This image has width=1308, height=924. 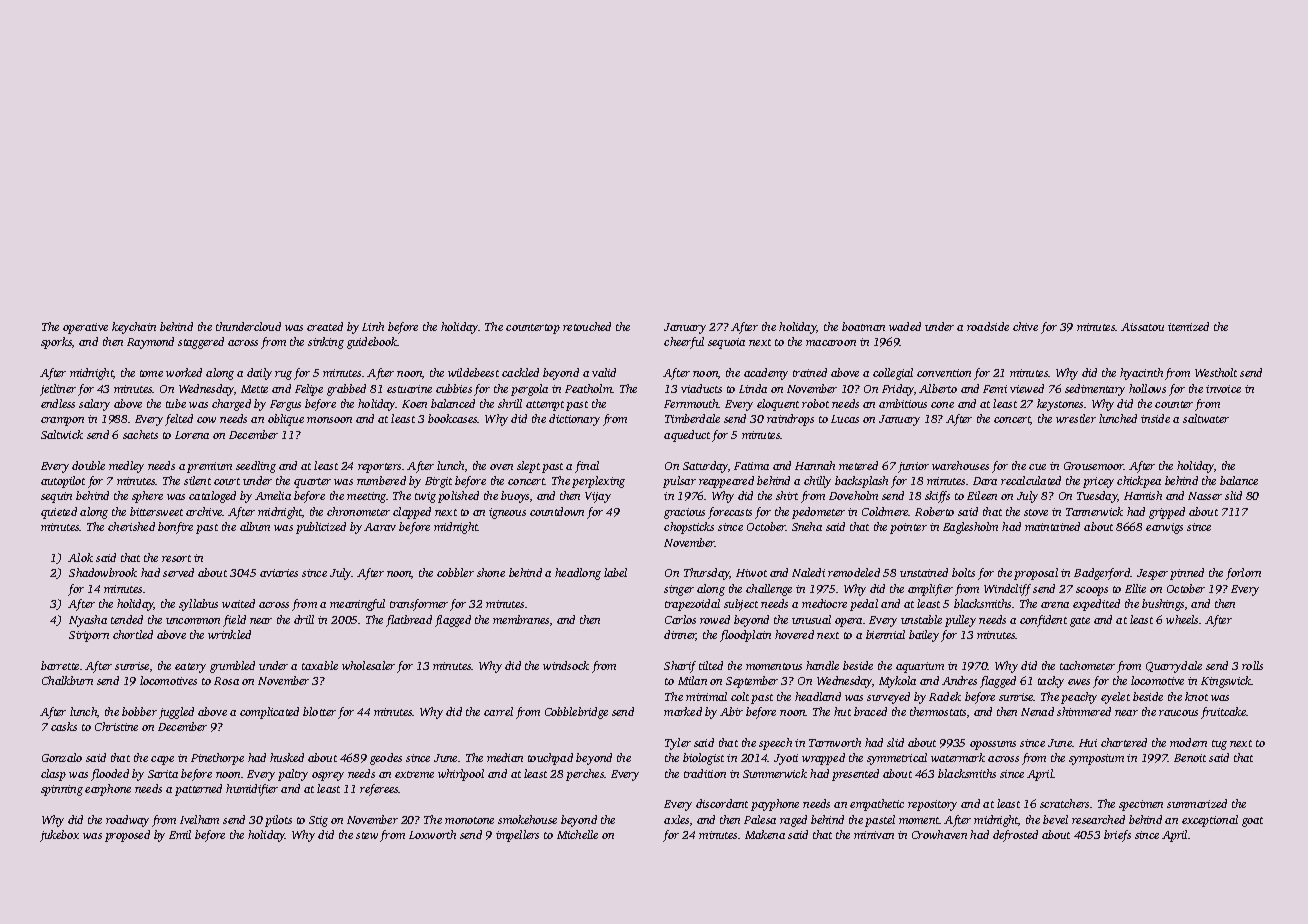 What do you see at coordinates (58, 390) in the image?
I see `jetliner` at bounding box center [58, 390].
